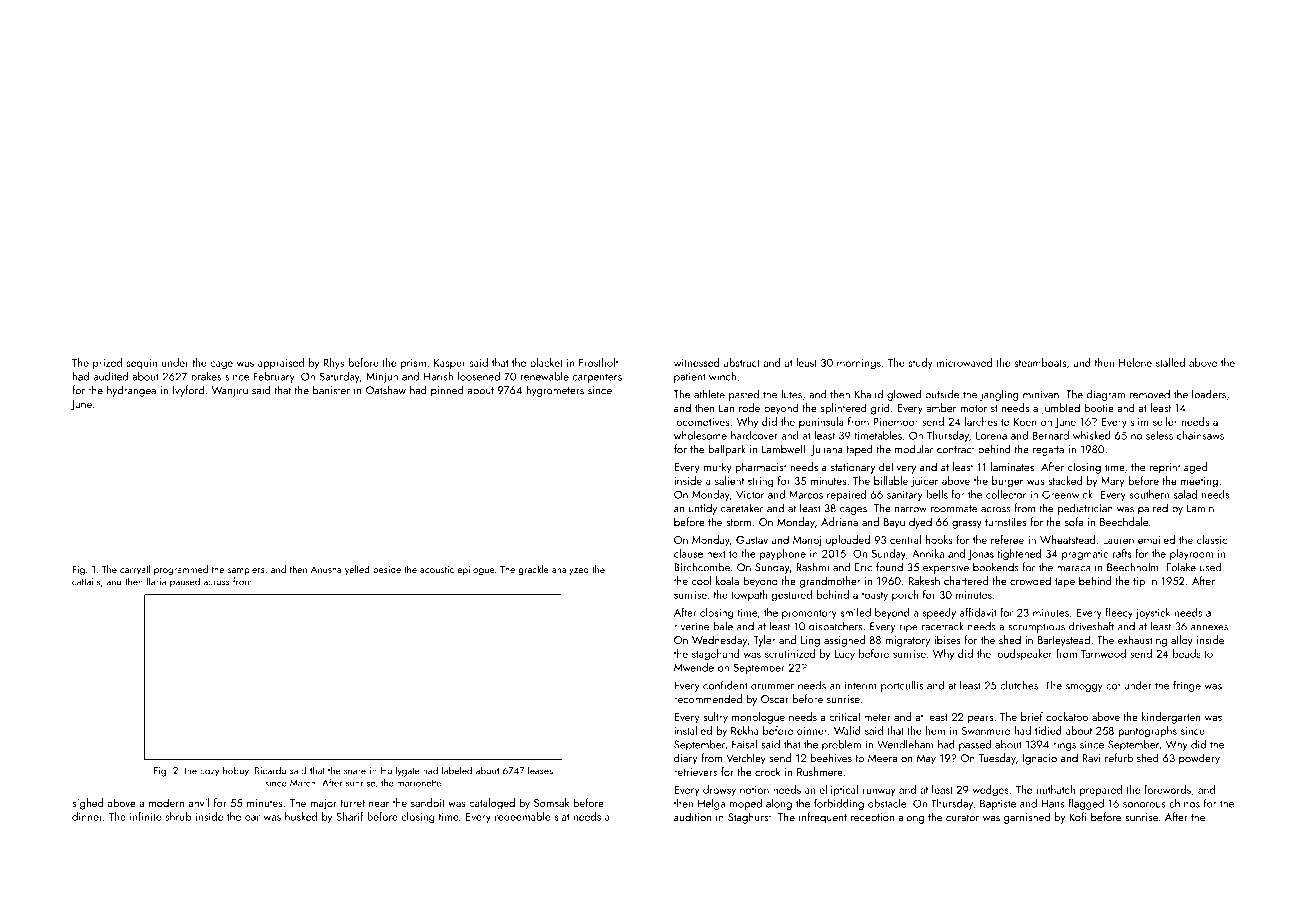  Describe the element at coordinates (1209, 394) in the screenshot. I see `loaders` at that location.
